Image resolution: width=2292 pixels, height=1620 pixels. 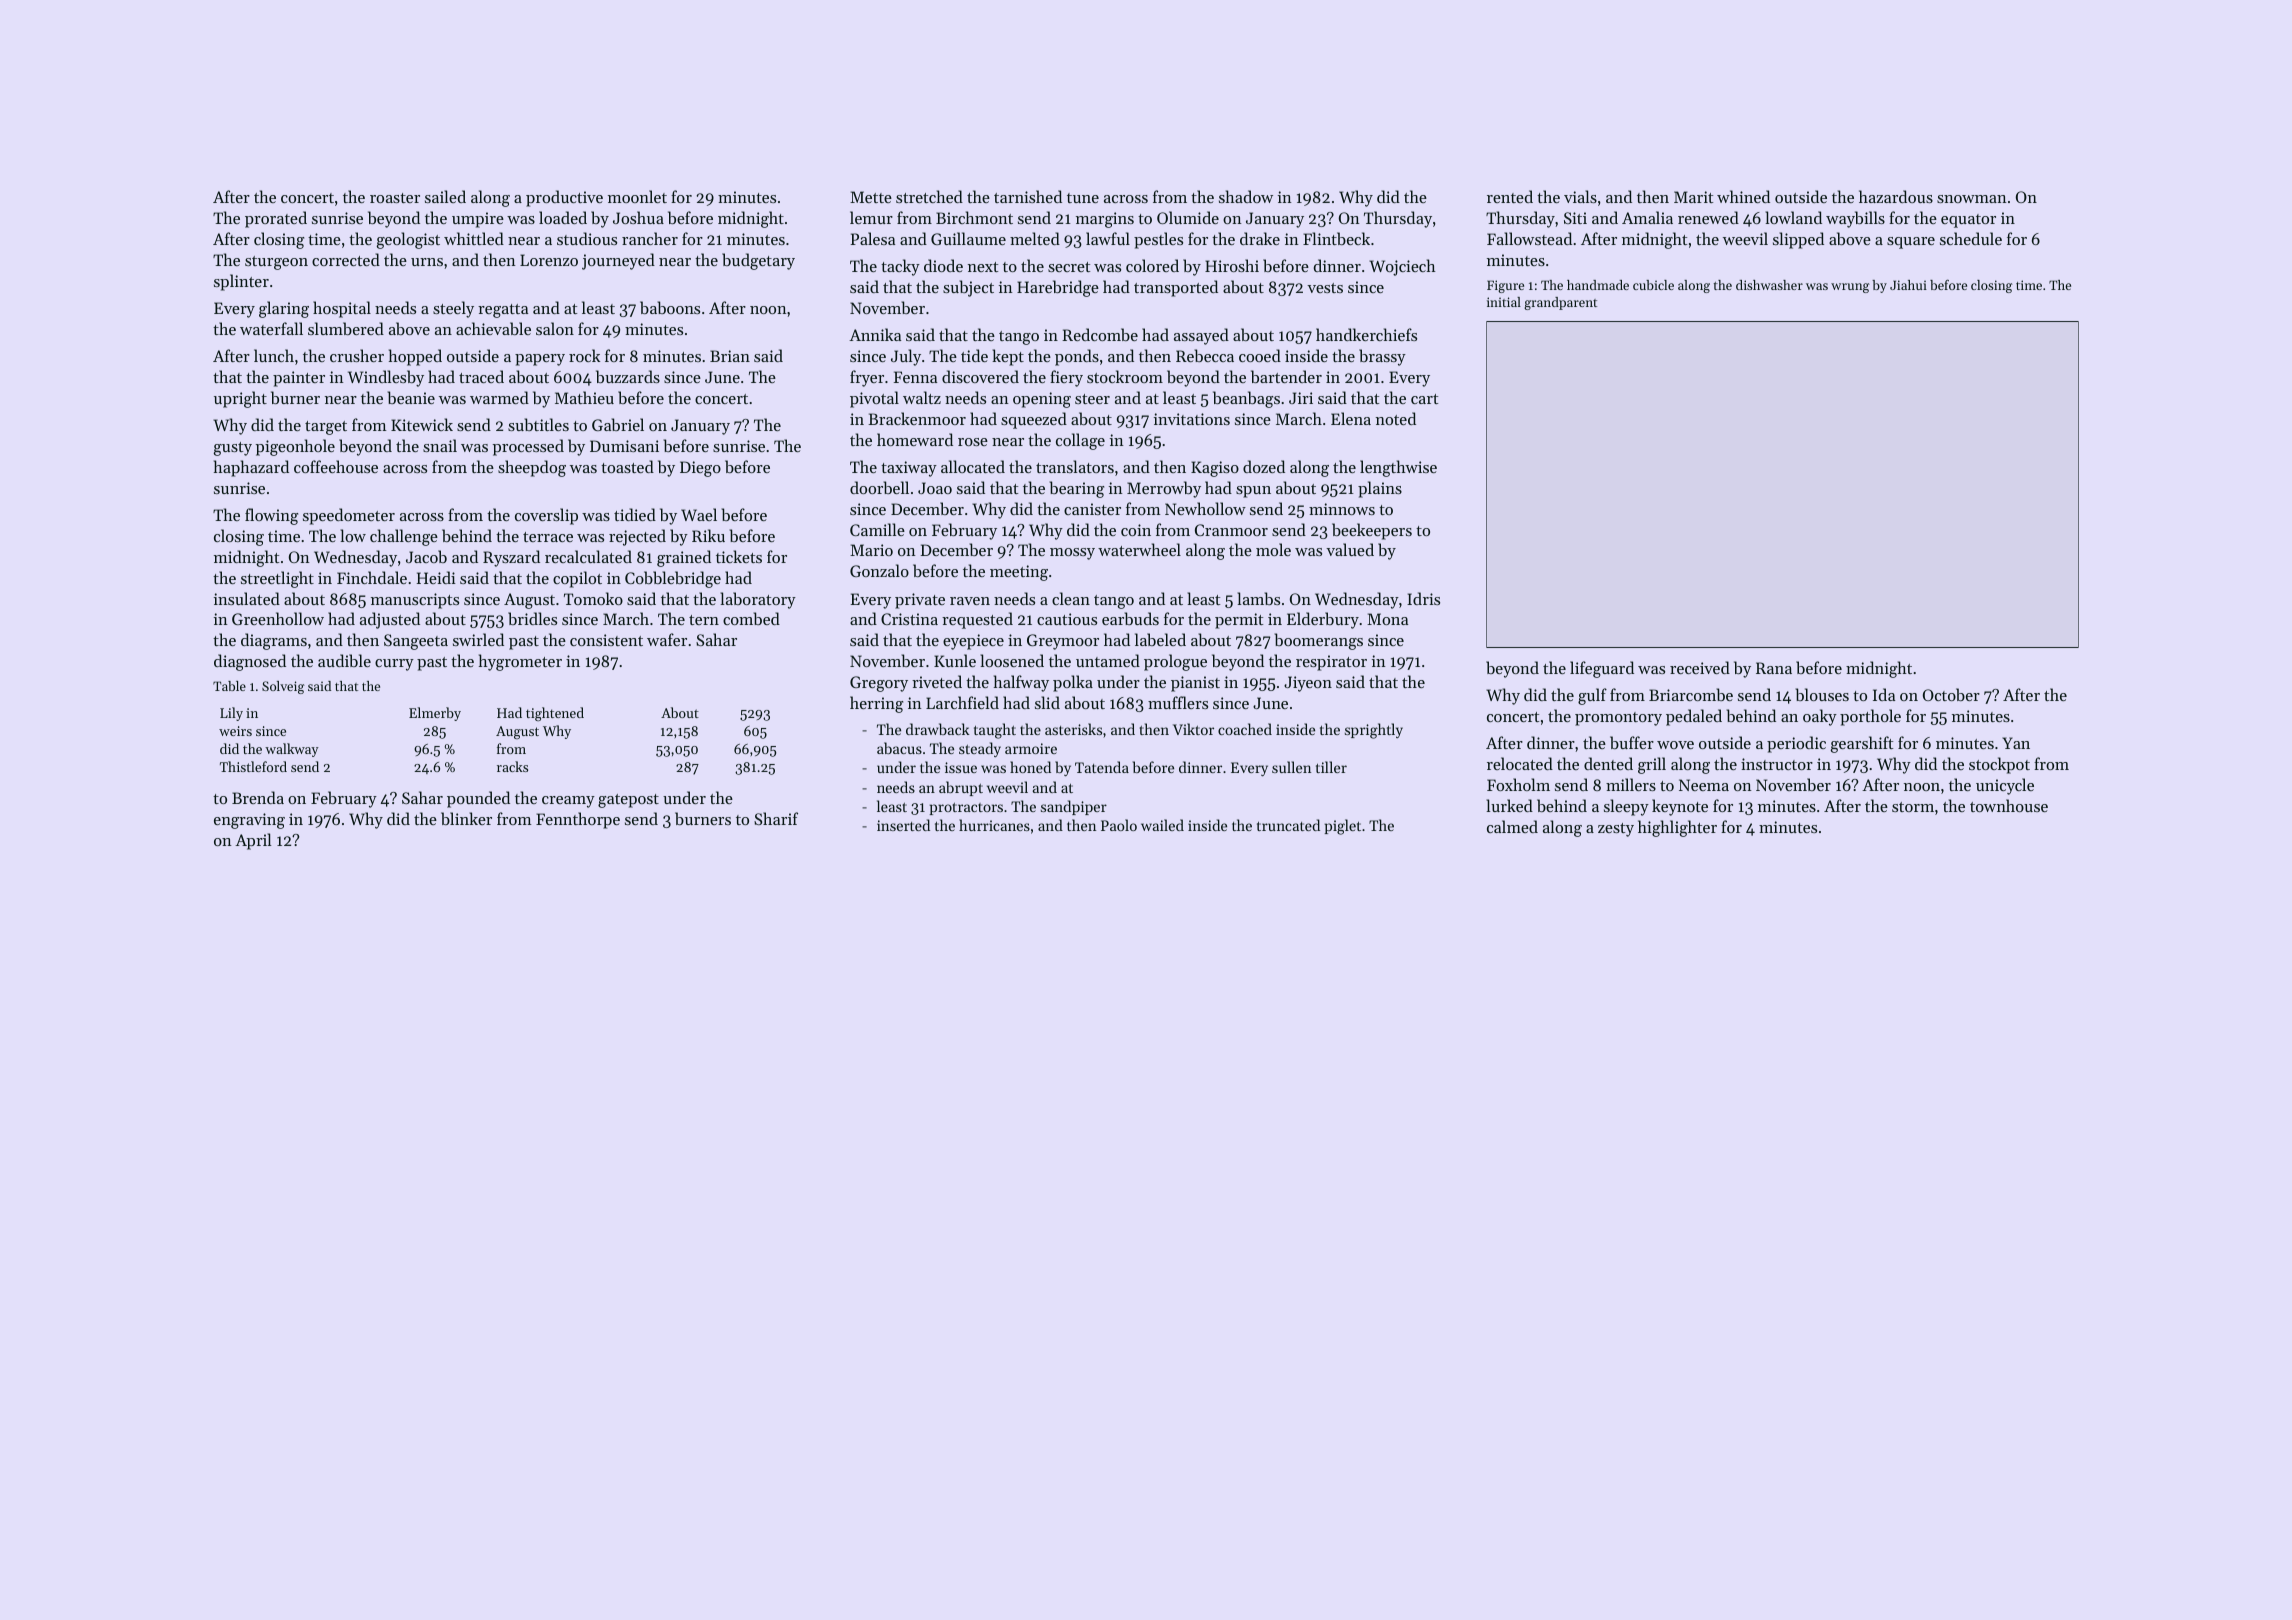 What do you see at coordinates (1908, 285) in the screenshot?
I see `Jiahui` at bounding box center [1908, 285].
